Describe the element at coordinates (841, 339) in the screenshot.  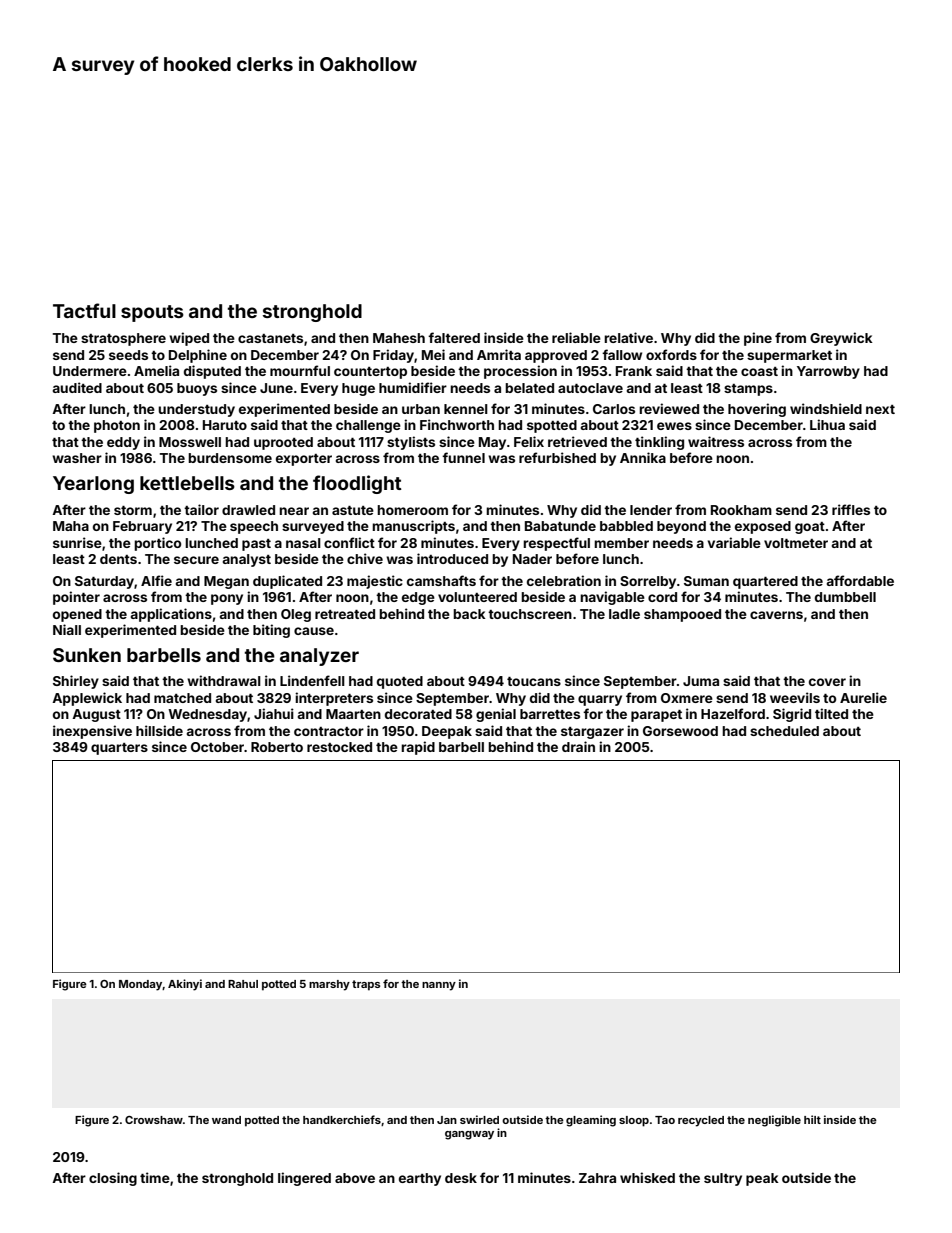
I see `Greywick` at that location.
